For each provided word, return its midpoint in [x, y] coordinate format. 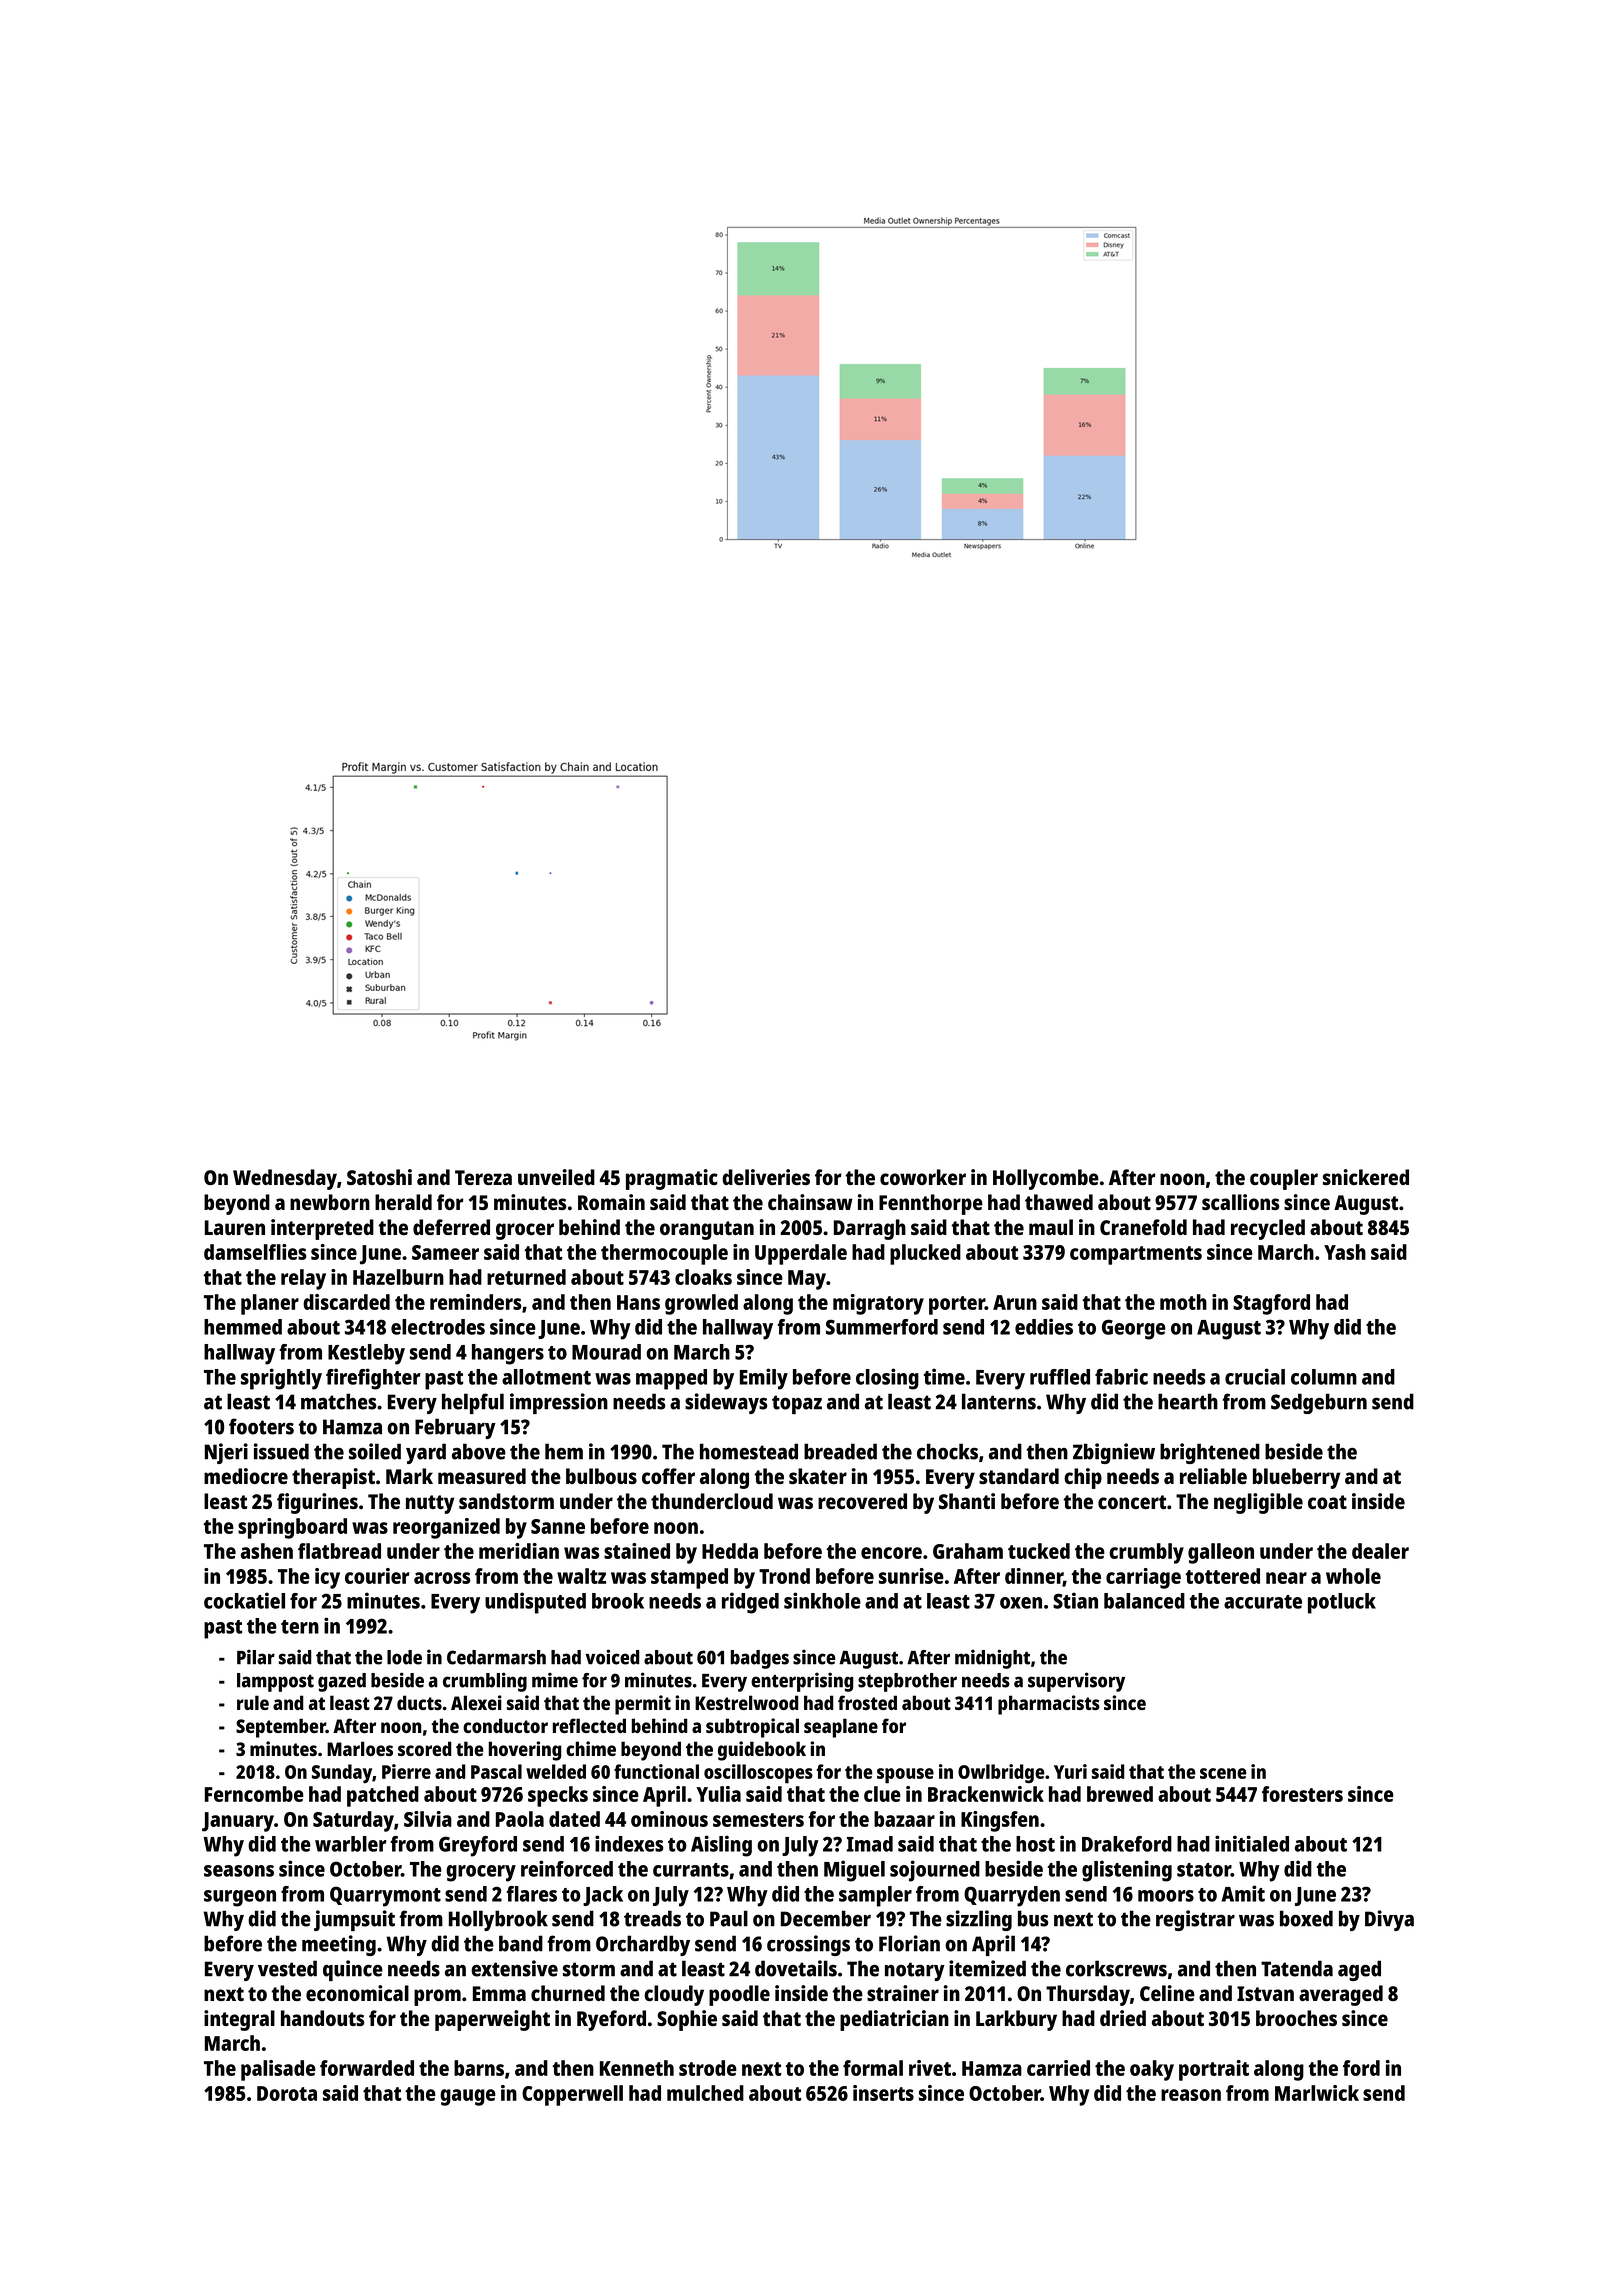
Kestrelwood [747, 1702]
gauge [468, 2097]
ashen [267, 1551]
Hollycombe [1046, 1179]
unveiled [556, 1177]
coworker [923, 1177]
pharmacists [1049, 1705]
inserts [883, 2093]
